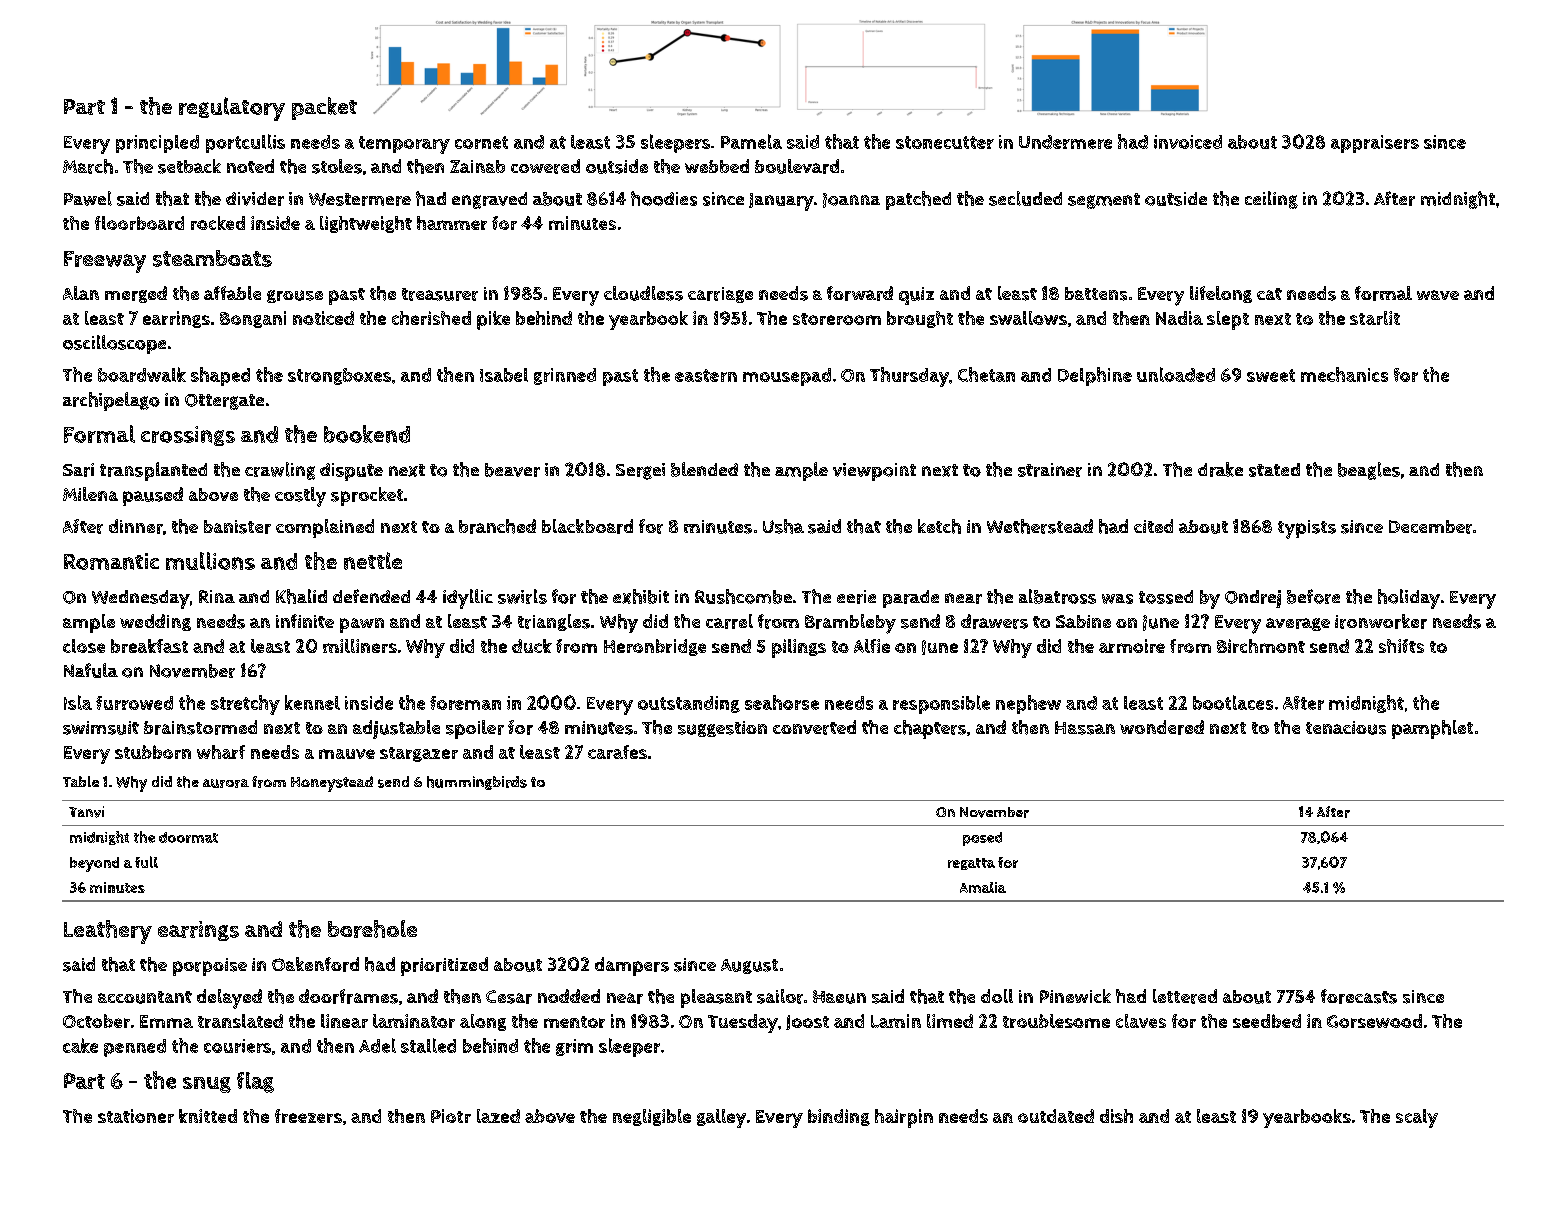 Image resolution: width=1566 pixels, height=1210 pixels. What do you see at coordinates (451, 1116) in the screenshot?
I see `Piotr` at bounding box center [451, 1116].
